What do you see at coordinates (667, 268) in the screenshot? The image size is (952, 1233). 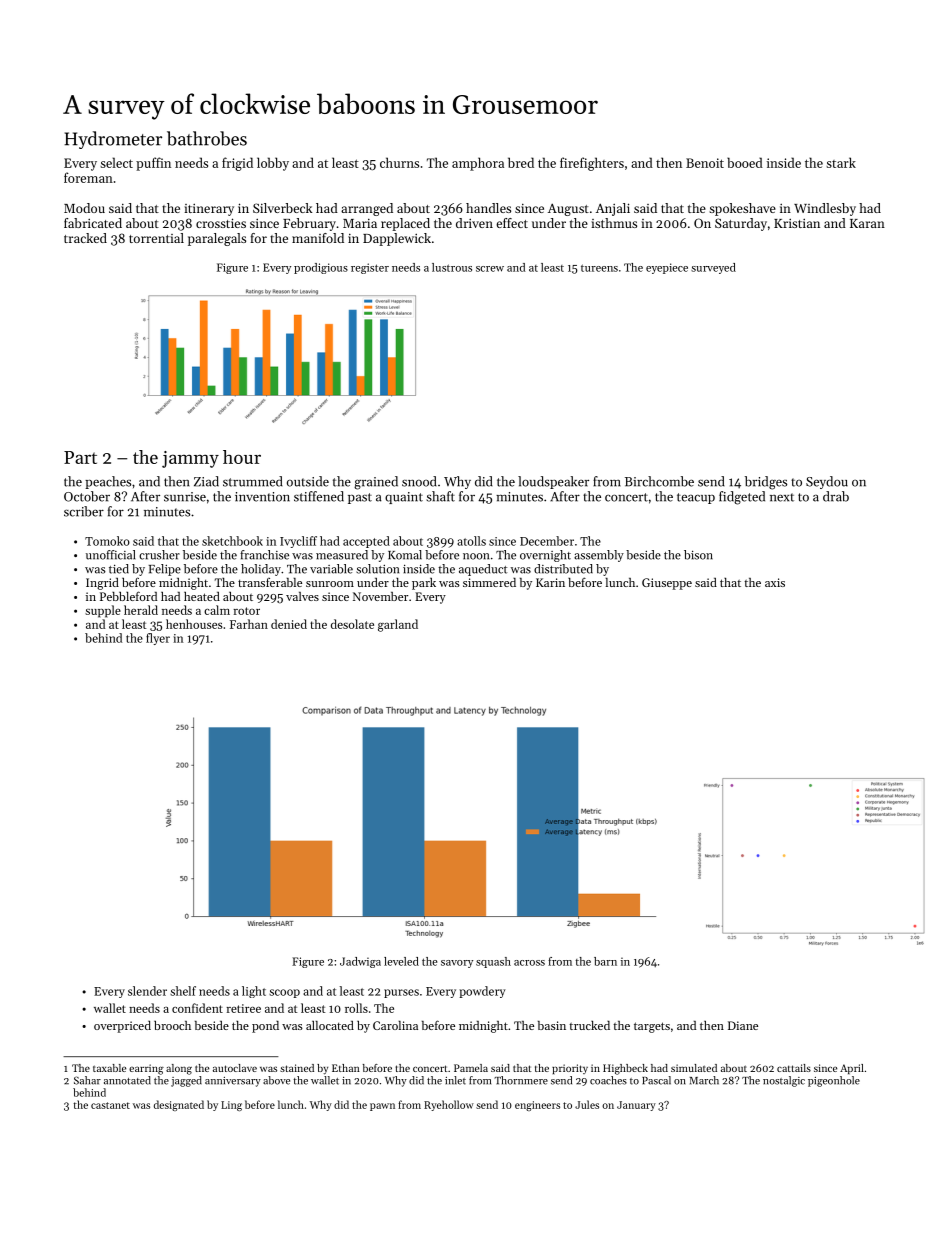 I see `eyepiece` at bounding box center [667, 268].
